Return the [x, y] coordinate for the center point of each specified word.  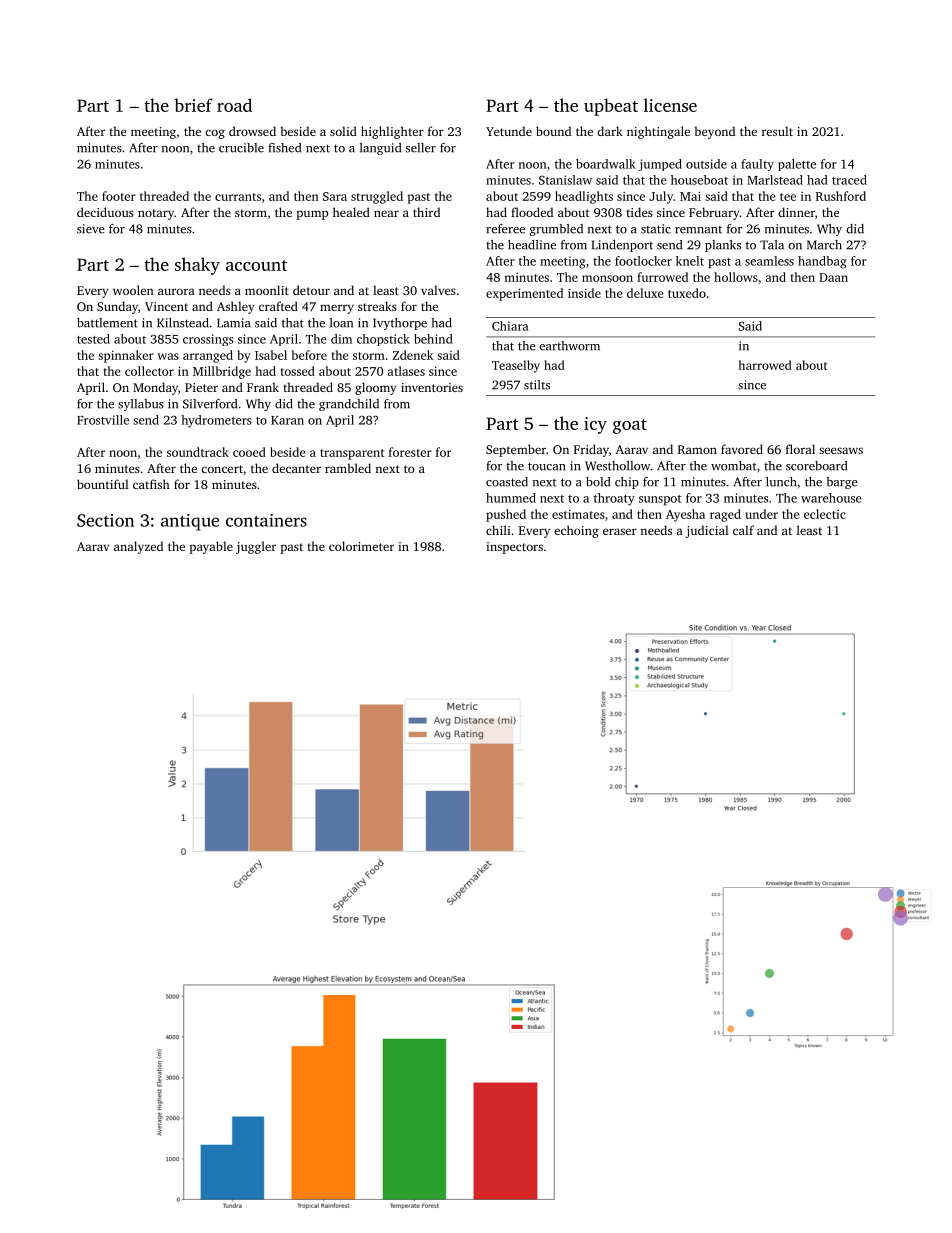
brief [193, 105]
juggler [256, 547]
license [670, 105]
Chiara [510, 326]
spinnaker [126, 356]
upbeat [611, 107]
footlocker [643, 261]
